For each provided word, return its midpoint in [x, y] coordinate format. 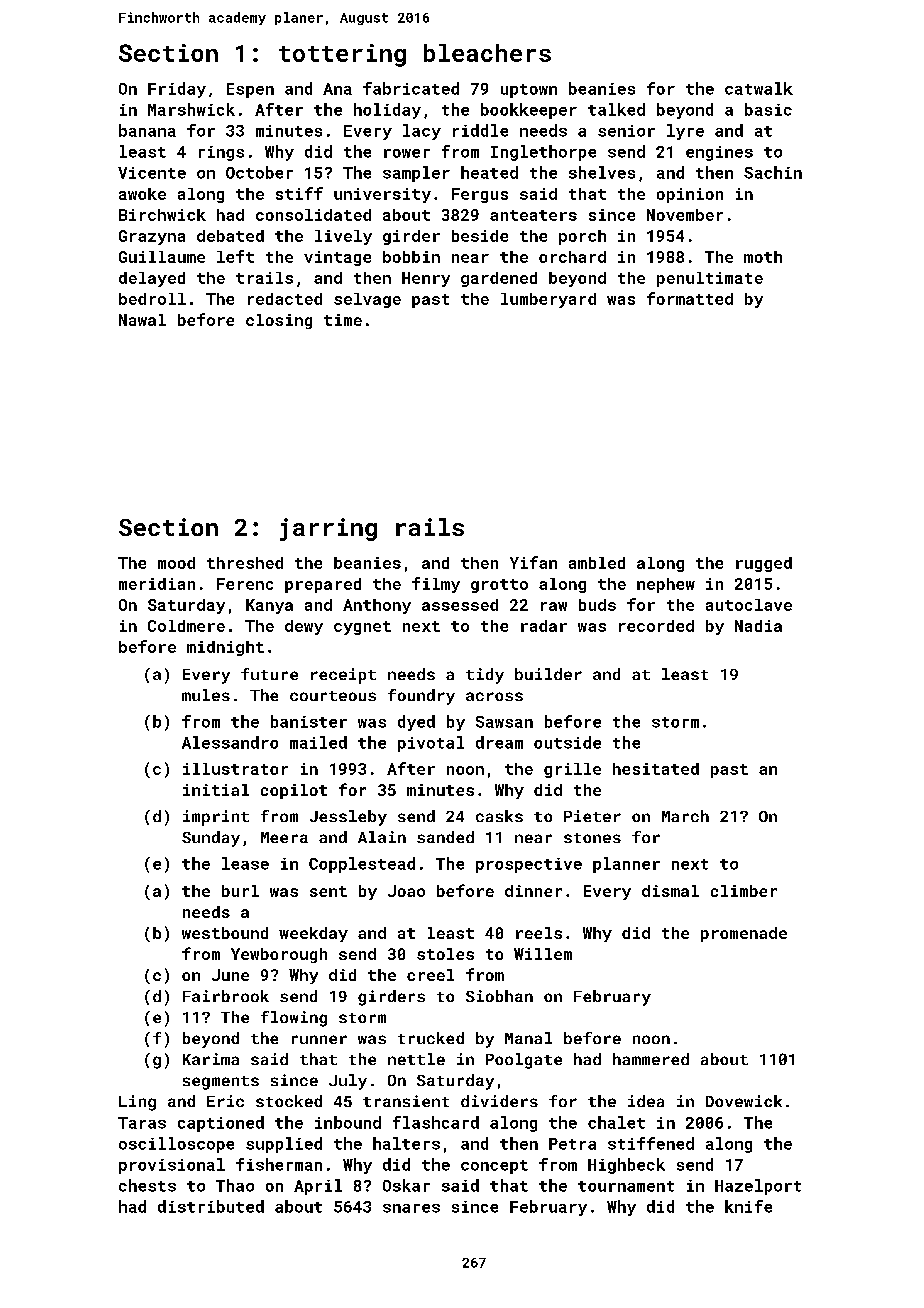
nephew [666, 585]
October [259, 172]
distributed [211, 1206]
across [494, 696]
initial [216, 790]
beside [480, 236]
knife [748, 1206]
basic [768, 109]
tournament [626, 1186]
